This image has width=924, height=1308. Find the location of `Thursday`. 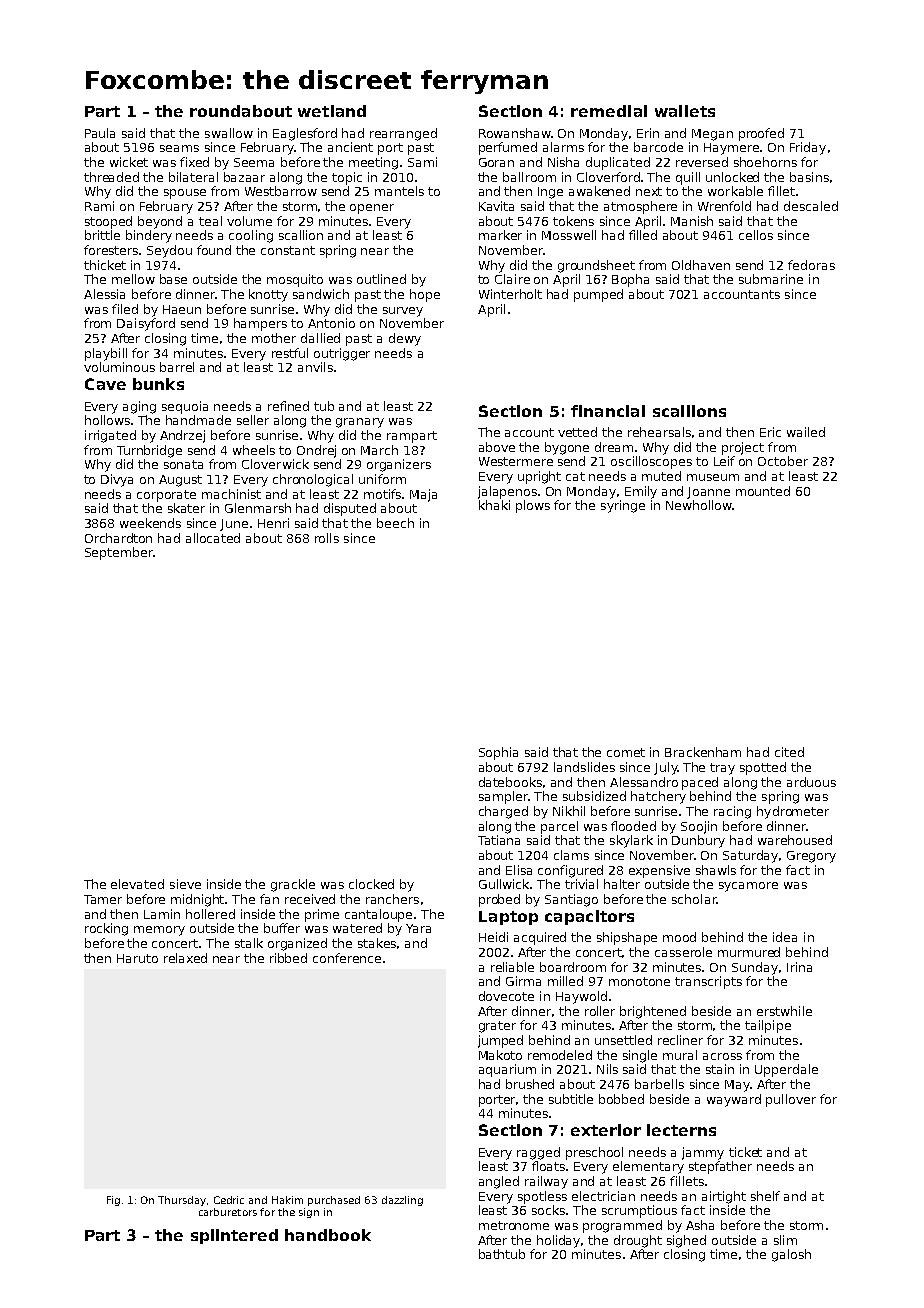

Thursday is located at coordinates (182, 1201).
